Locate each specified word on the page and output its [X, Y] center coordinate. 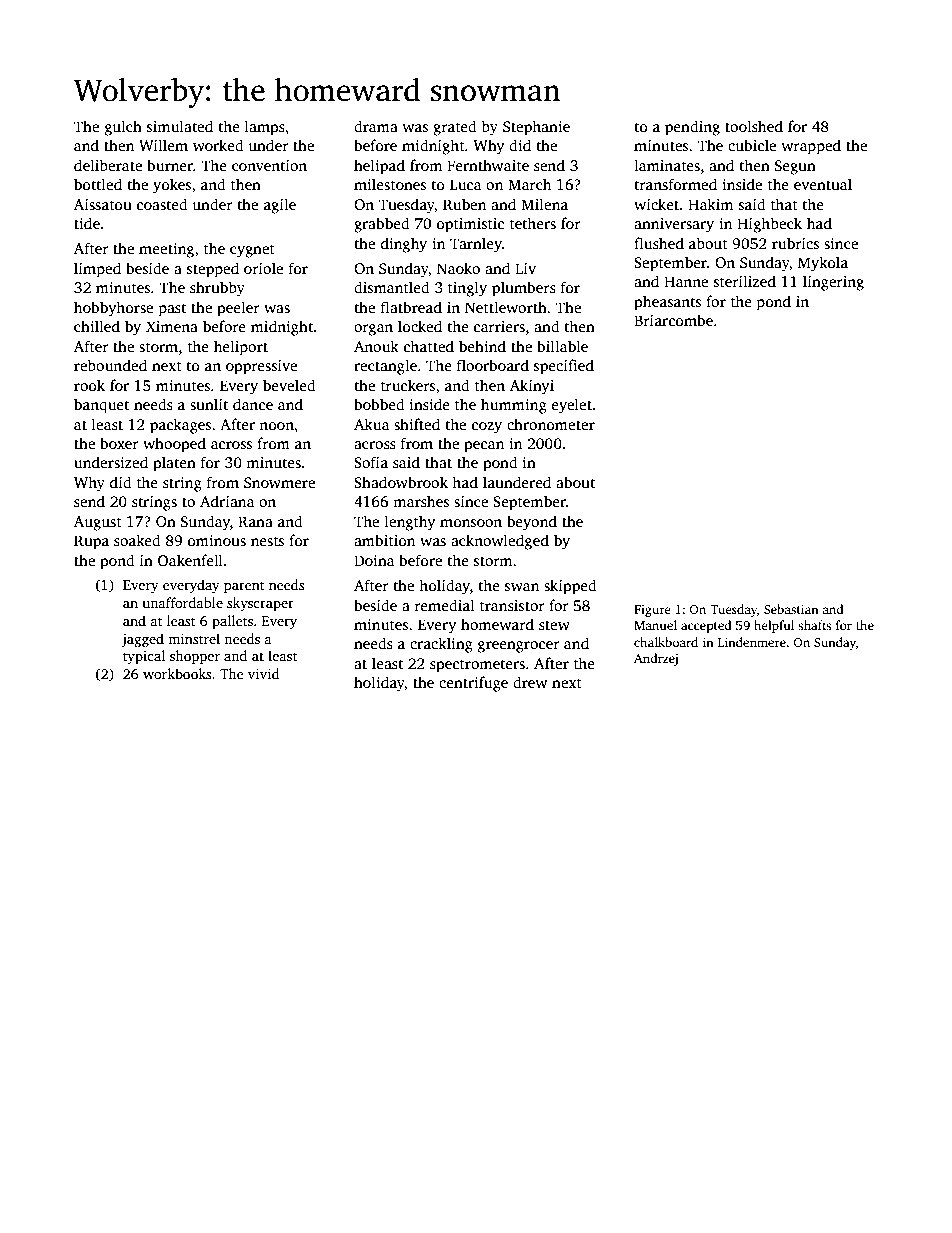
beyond [532, 523]
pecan [484, 447]
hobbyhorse [113, 309]
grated [455, 128]
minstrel [194, 638]
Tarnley [476, 245]
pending [692, 128]
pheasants [667, 303]
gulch [123, 128]
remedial [445, 605]
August [98, 523]
